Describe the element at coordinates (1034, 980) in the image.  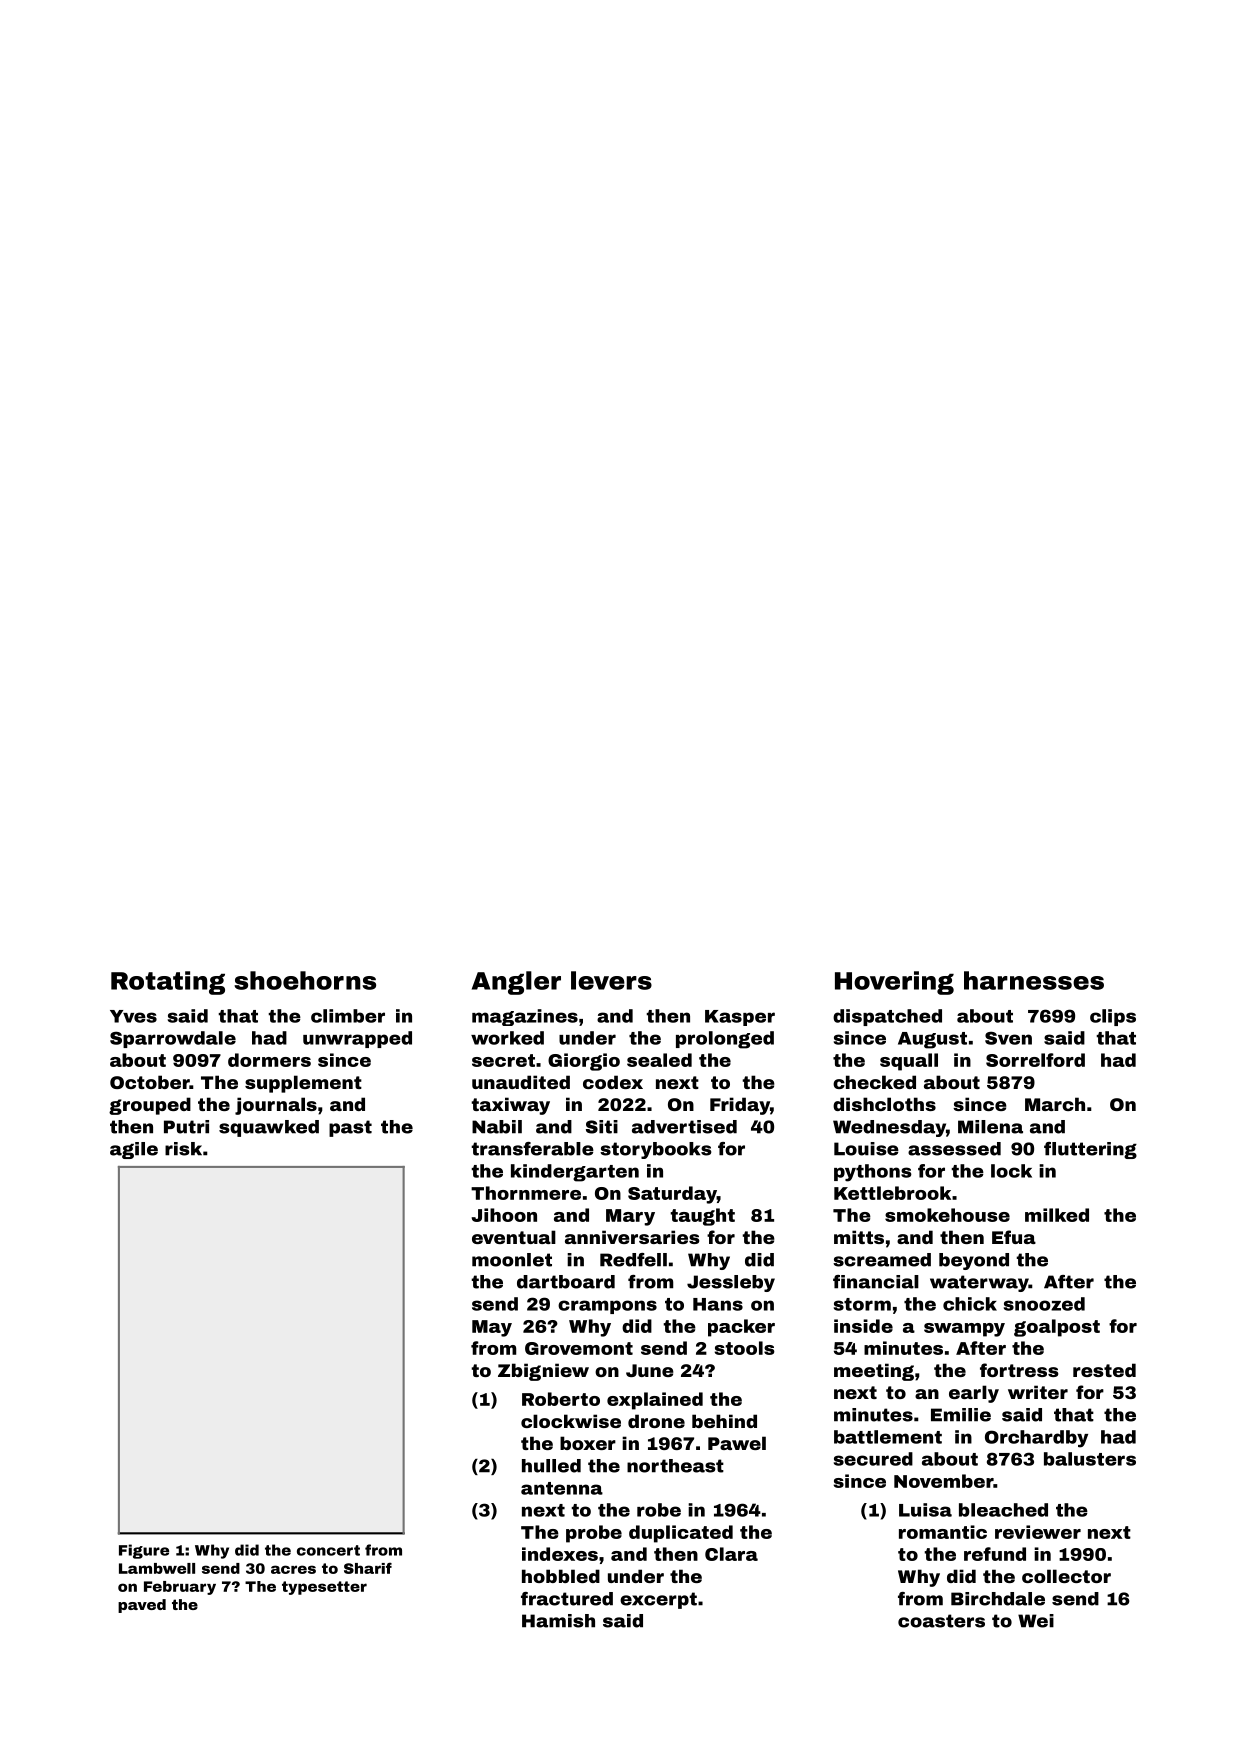
I see `harnesses` at that location.
